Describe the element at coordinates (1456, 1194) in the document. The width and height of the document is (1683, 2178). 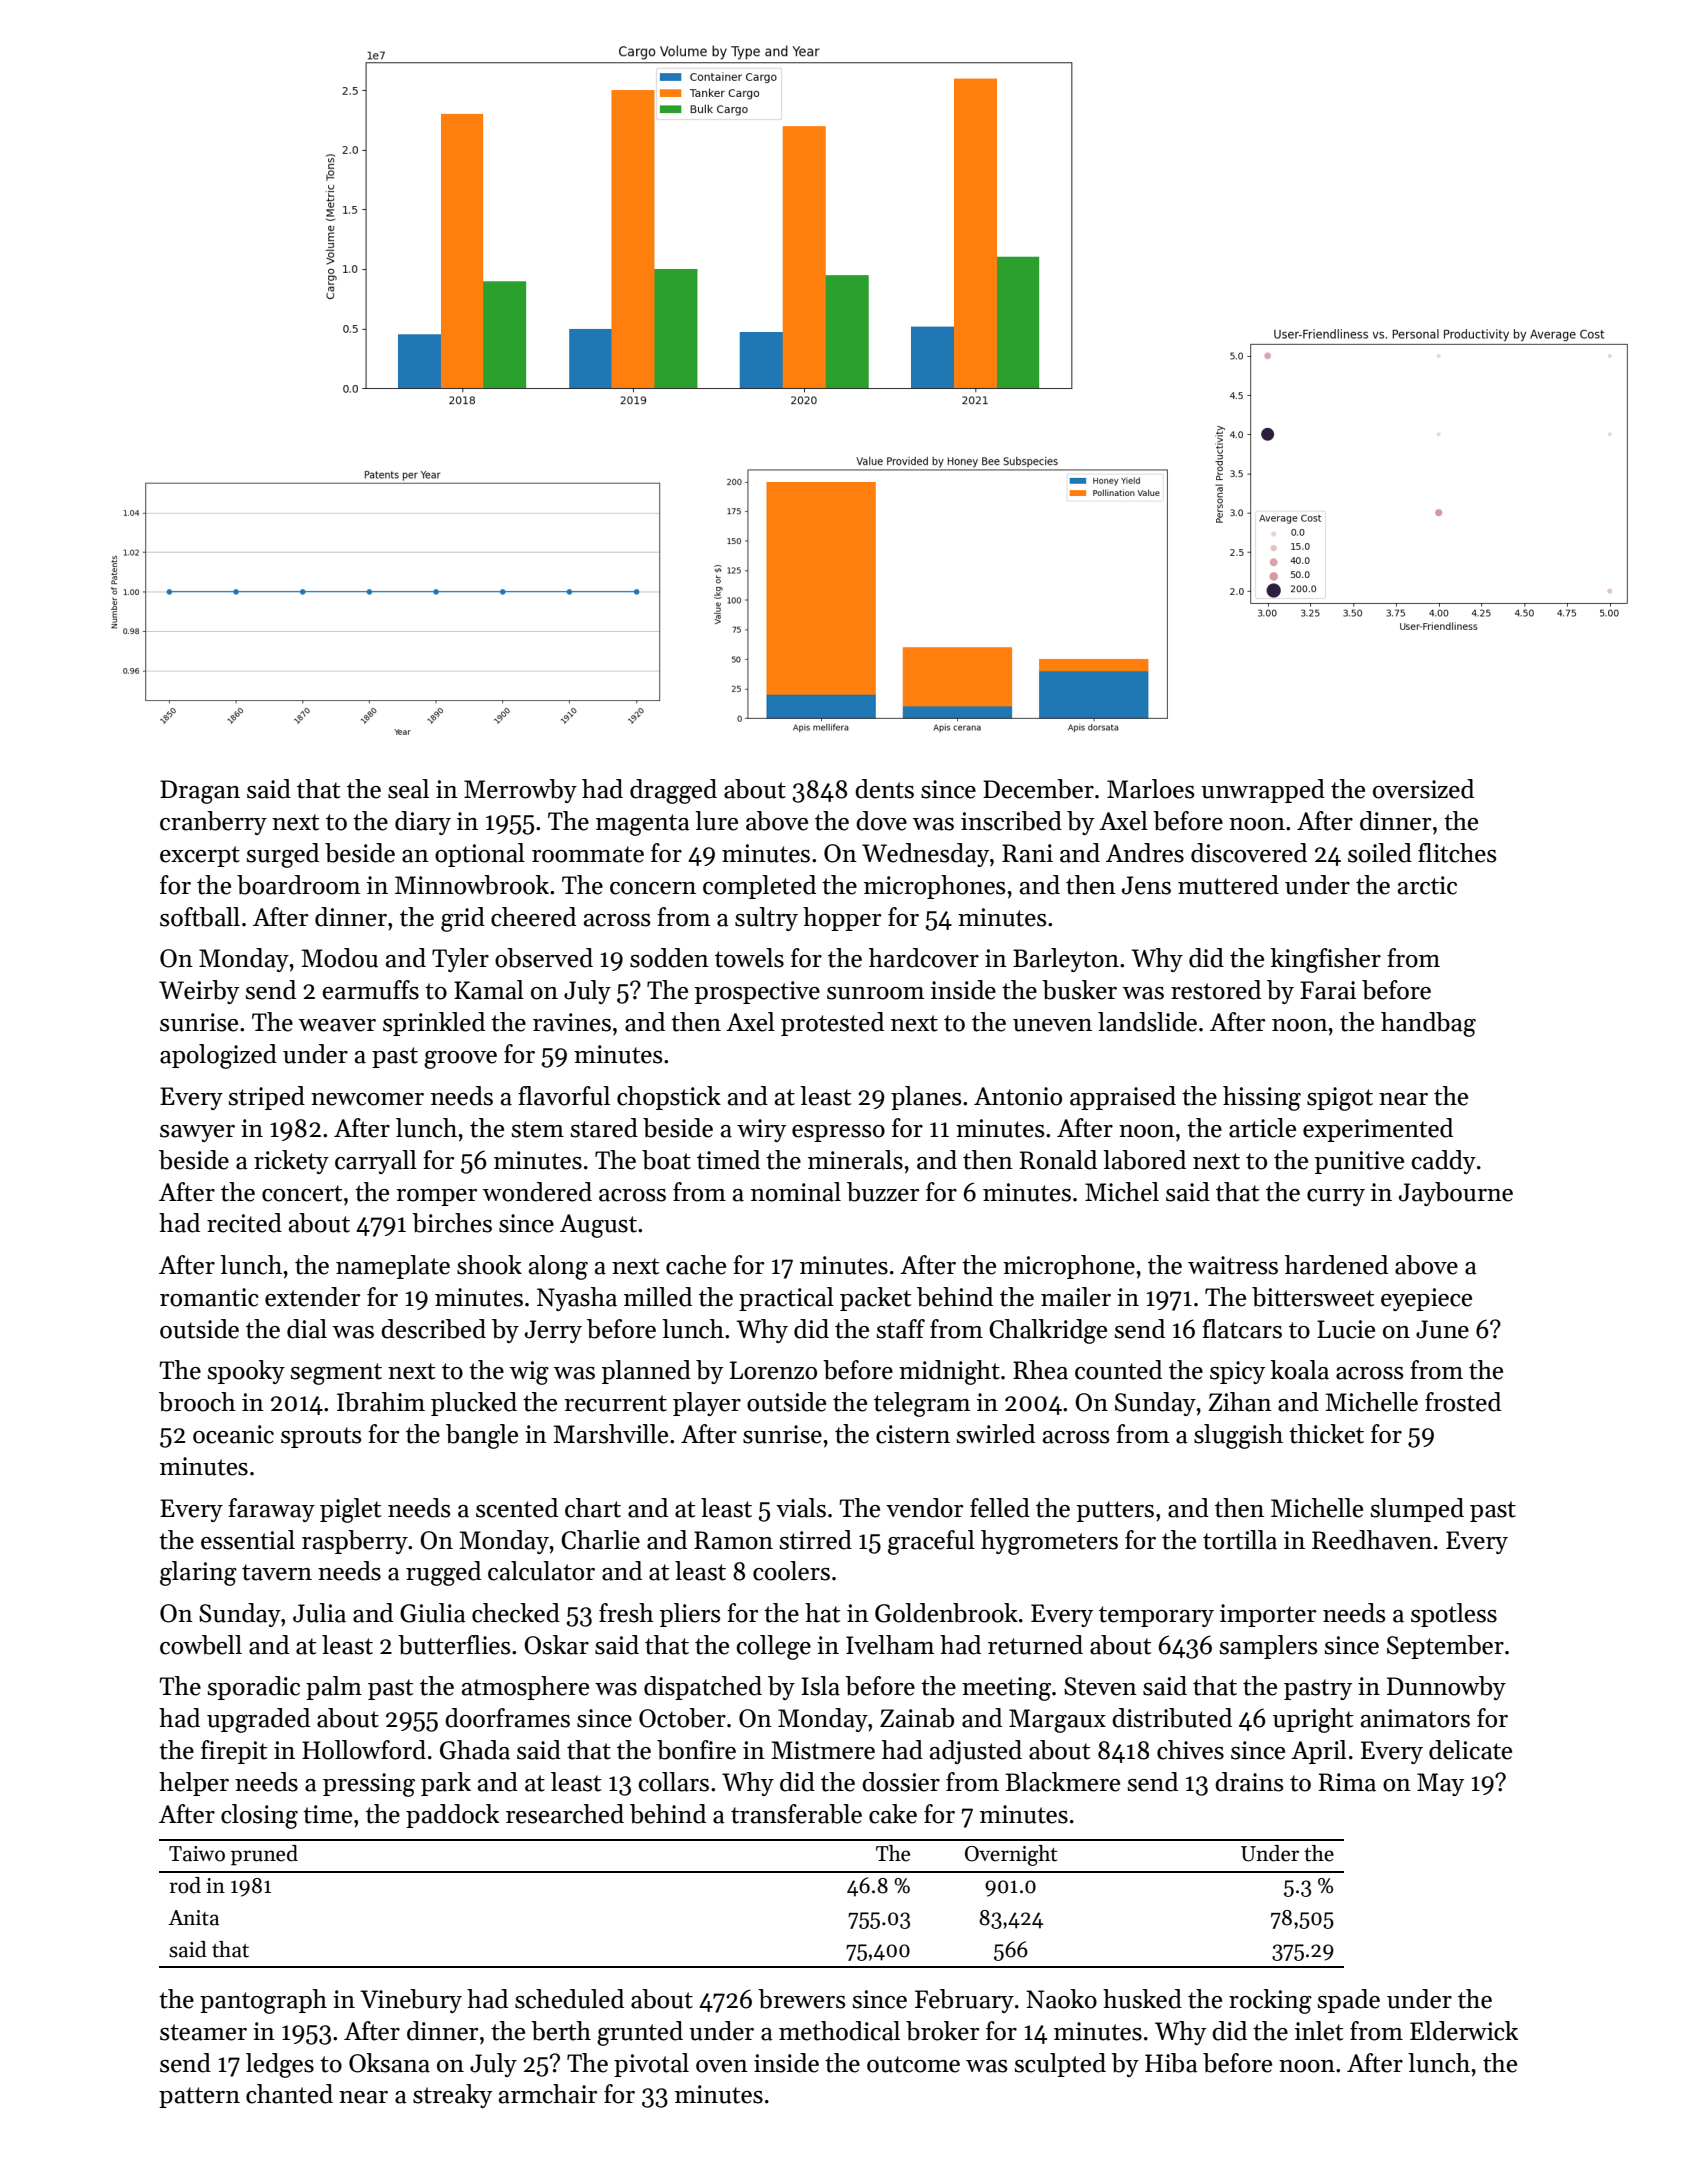
I see `Jaybourne` at that location.
